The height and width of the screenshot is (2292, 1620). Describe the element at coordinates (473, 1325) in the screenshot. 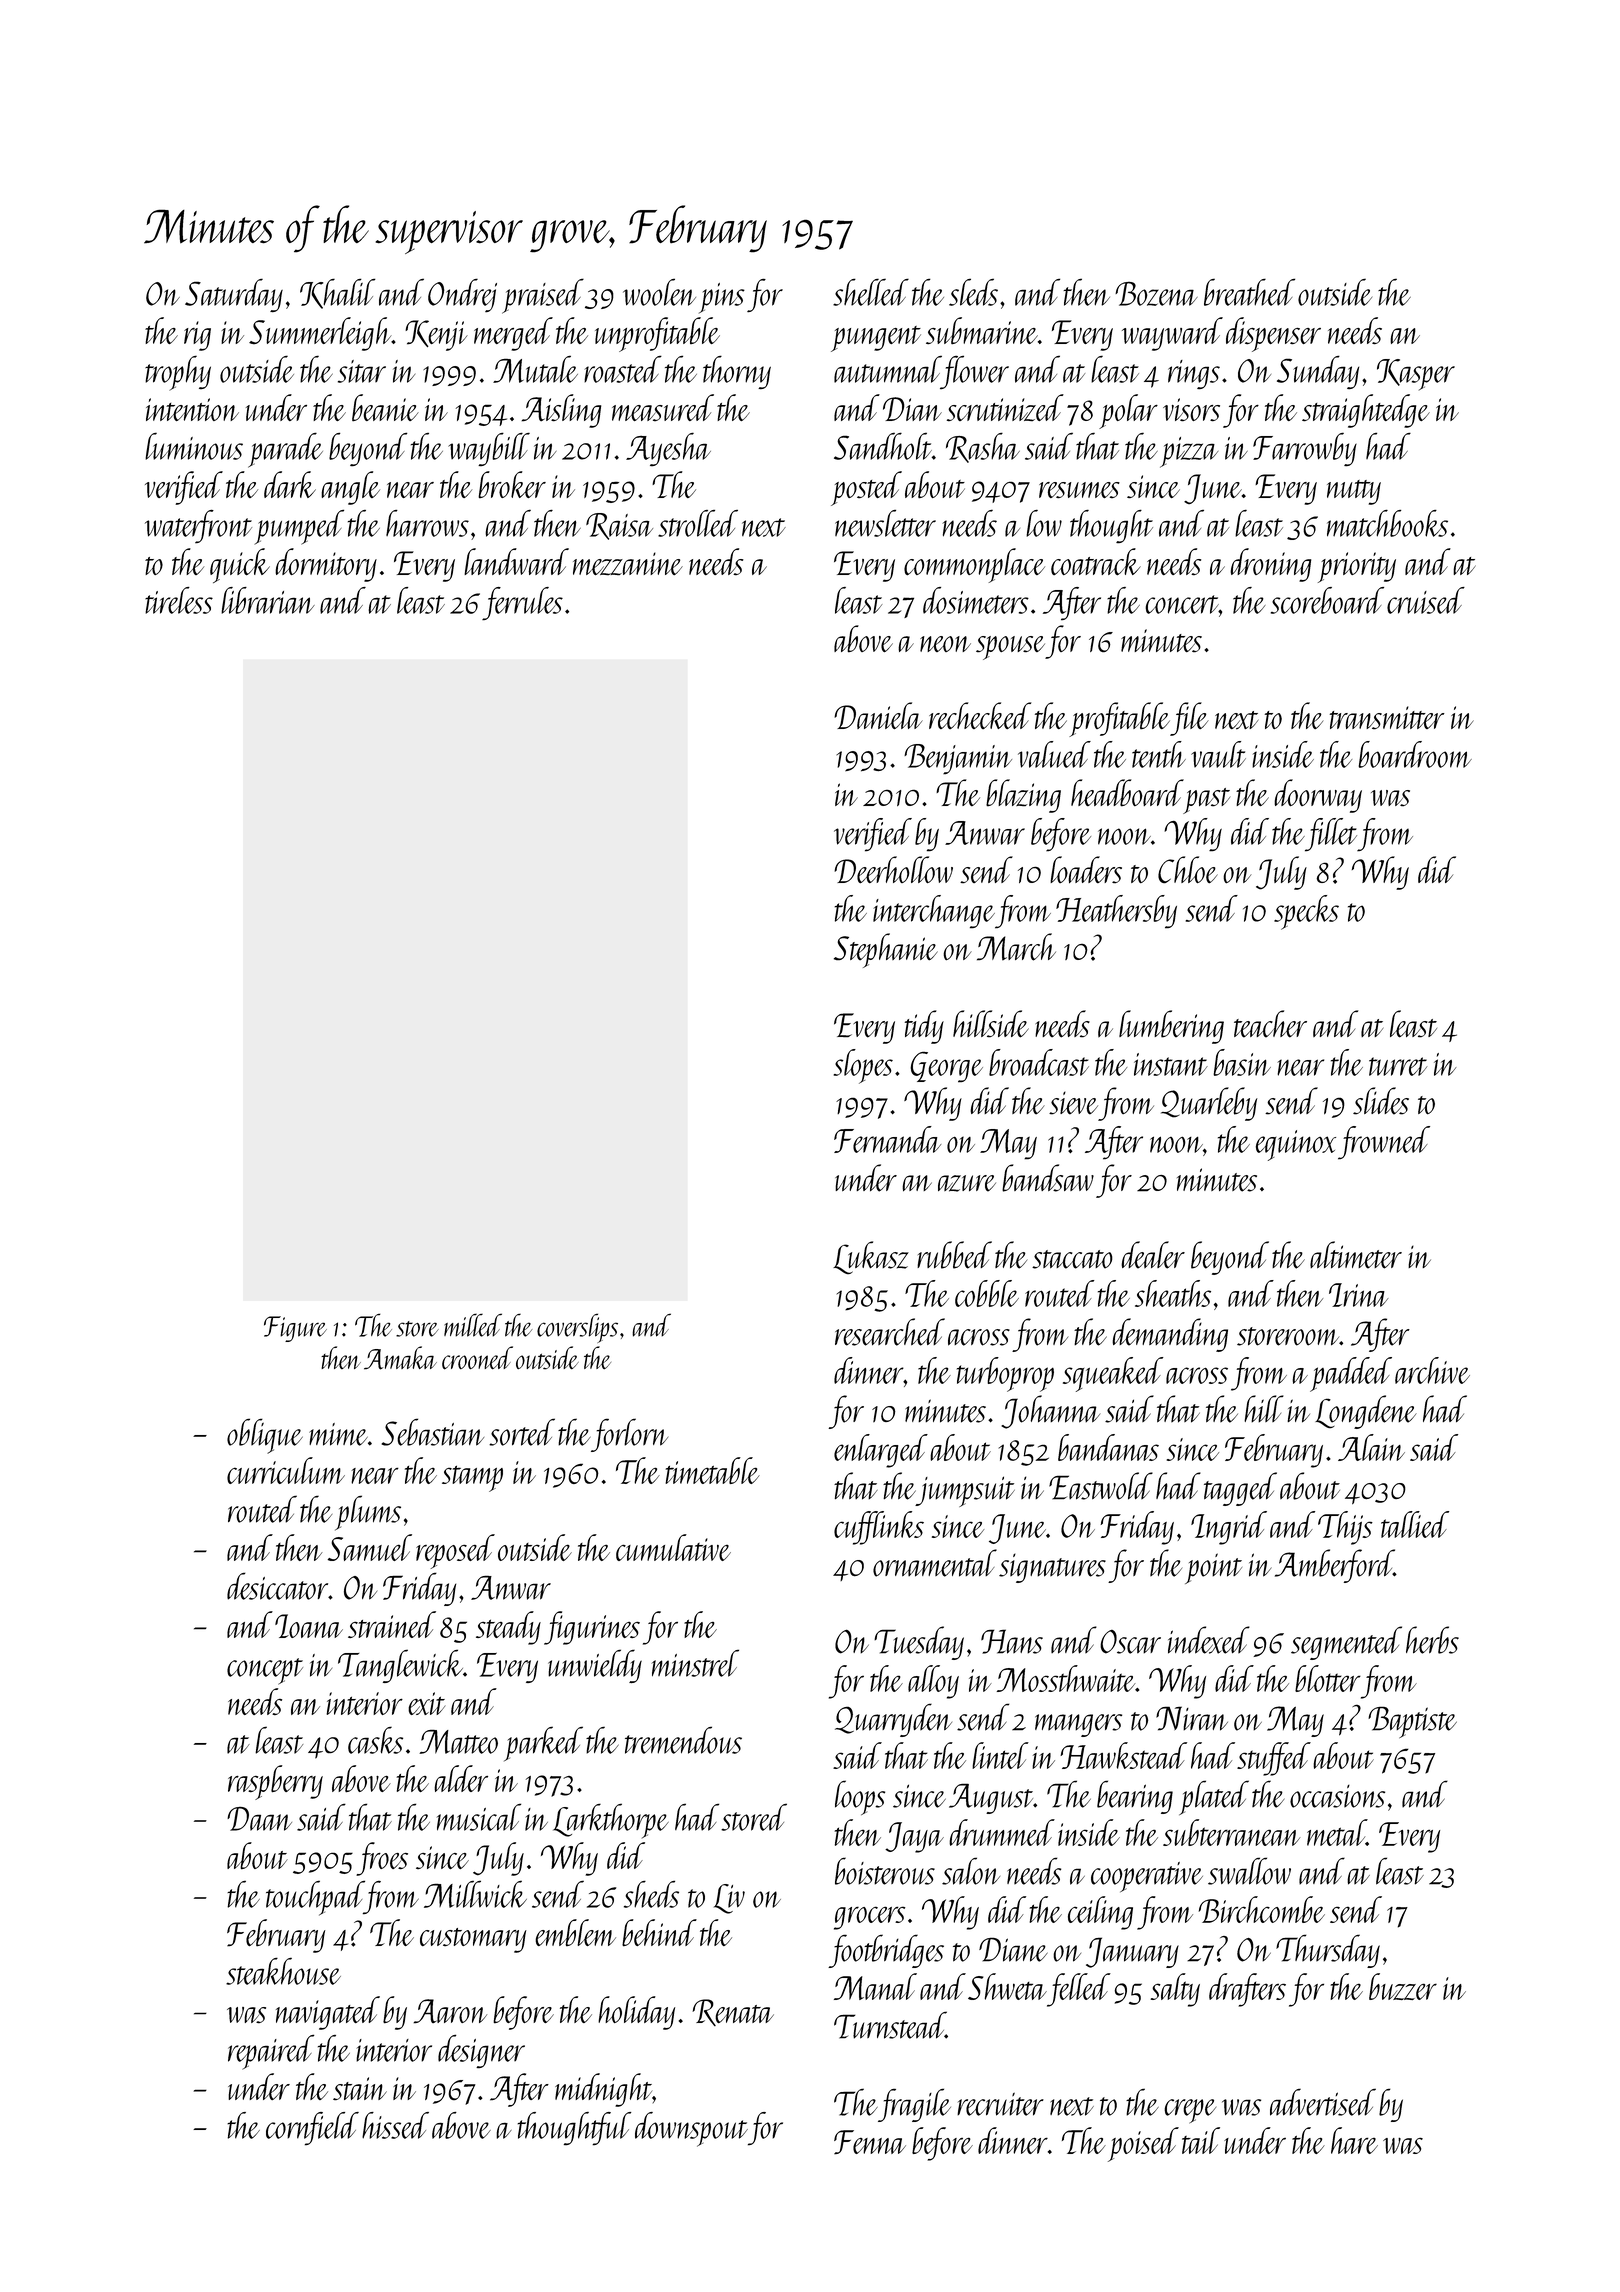

I see `milled` at that location.
